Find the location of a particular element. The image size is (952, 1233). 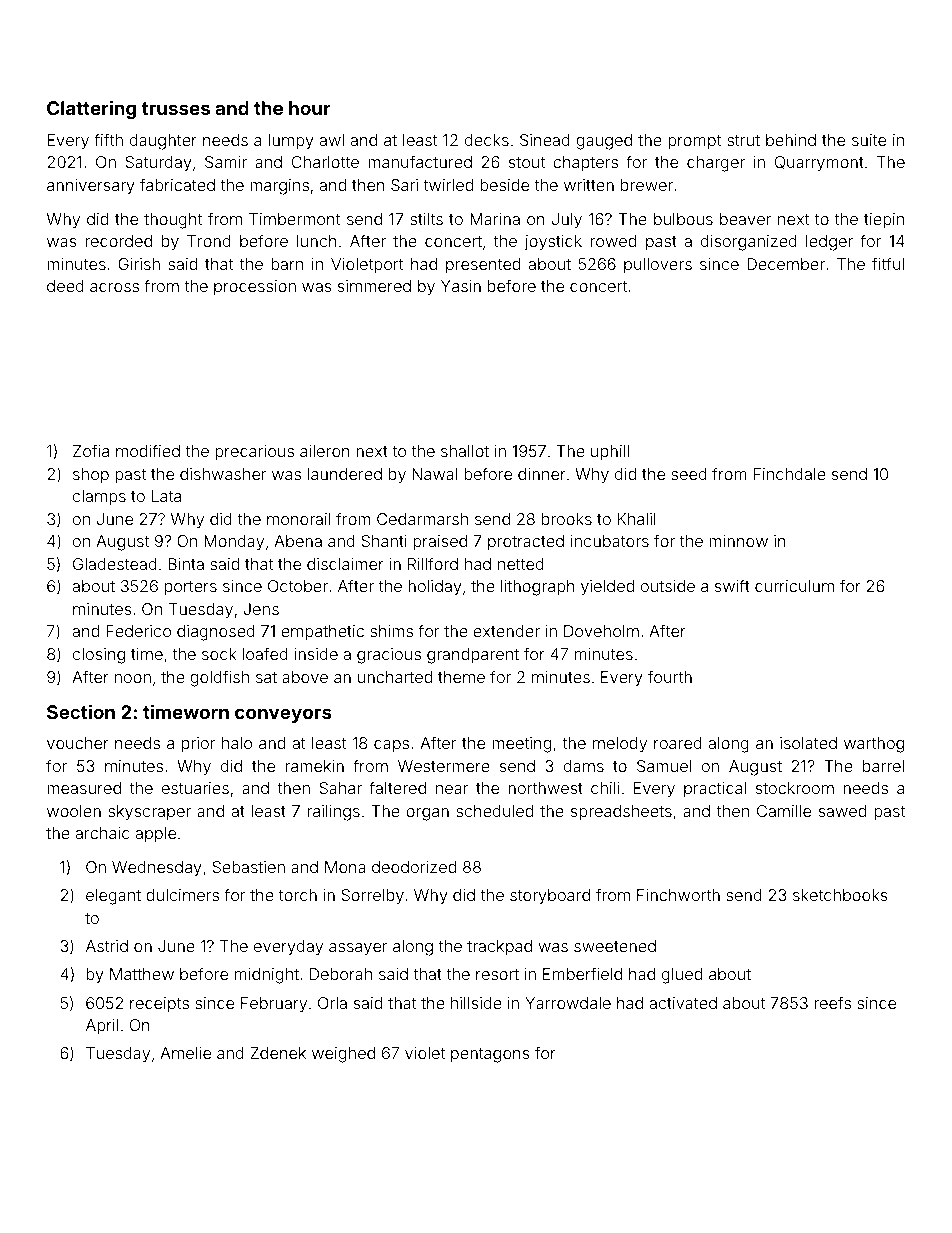

woolen is located at coordinates (74, 811).
